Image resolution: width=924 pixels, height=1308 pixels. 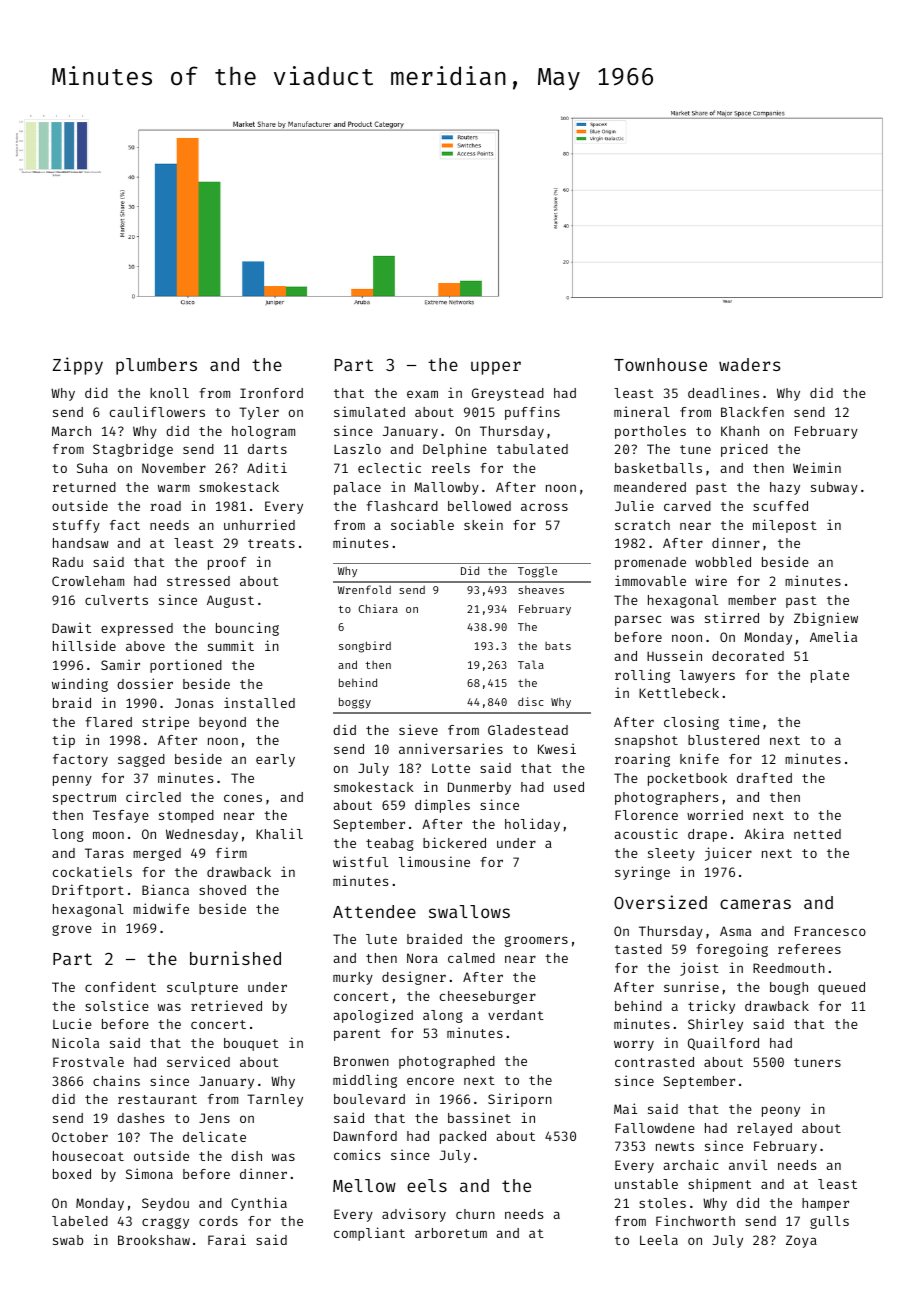 I want to click on advisory, so click(x=414, y=1215).
